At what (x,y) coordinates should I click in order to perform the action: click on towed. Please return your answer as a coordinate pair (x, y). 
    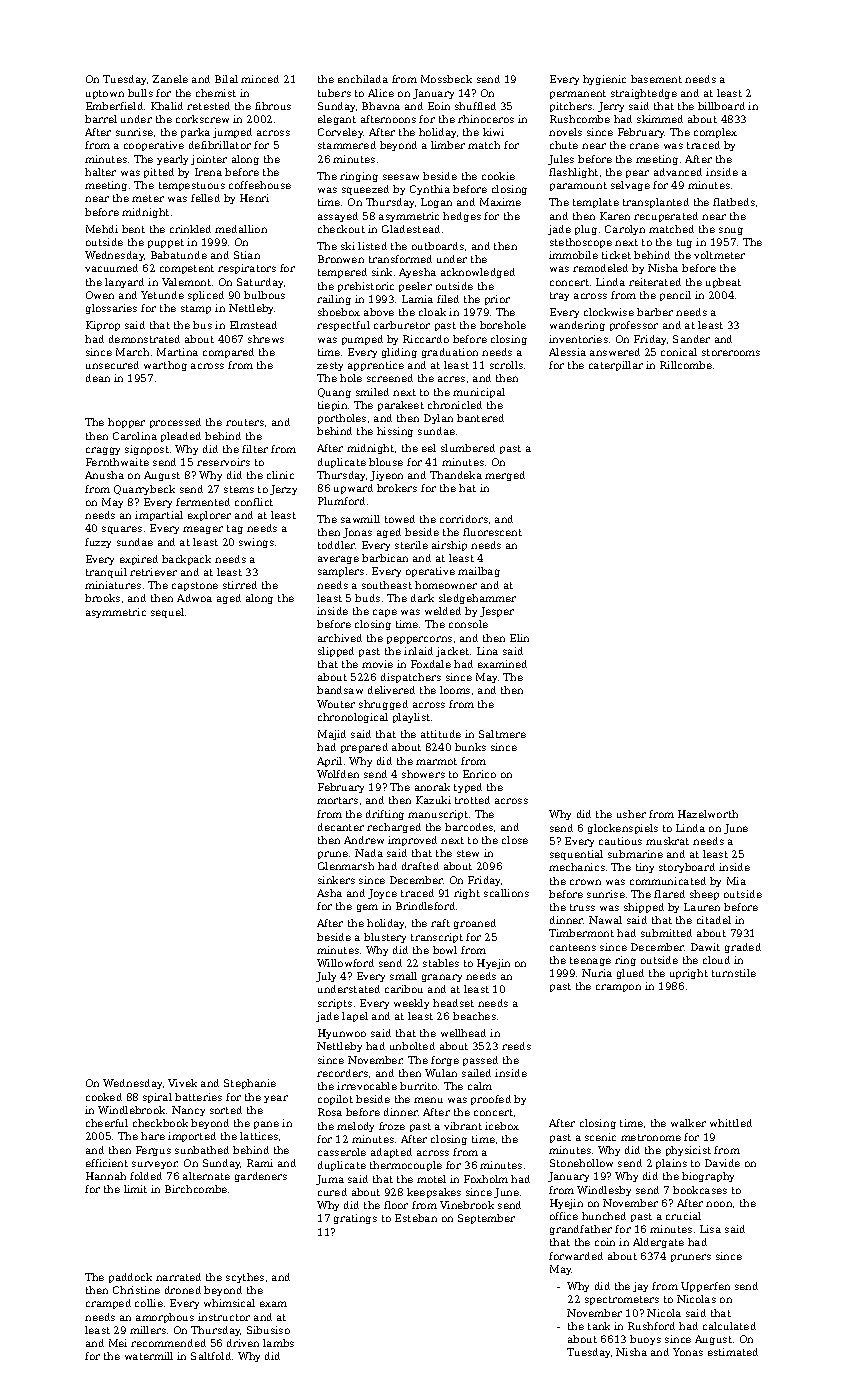
    Looking at the image, I should click on (400, 519).
